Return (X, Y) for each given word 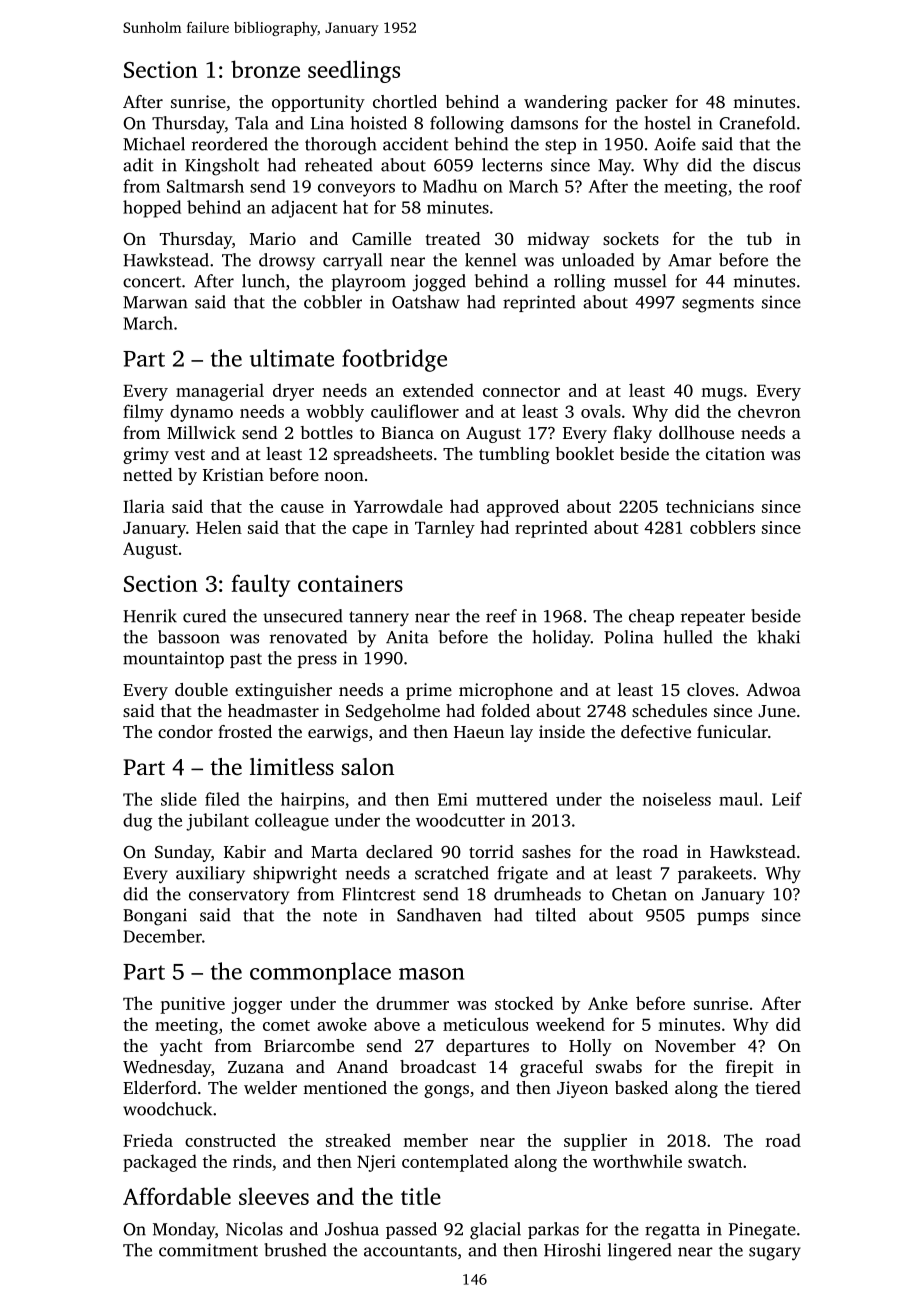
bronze (265, 69)
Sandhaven (439, 915)
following (467, 125)
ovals (601, 411)
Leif (787, 799)
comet (286, 1025)
